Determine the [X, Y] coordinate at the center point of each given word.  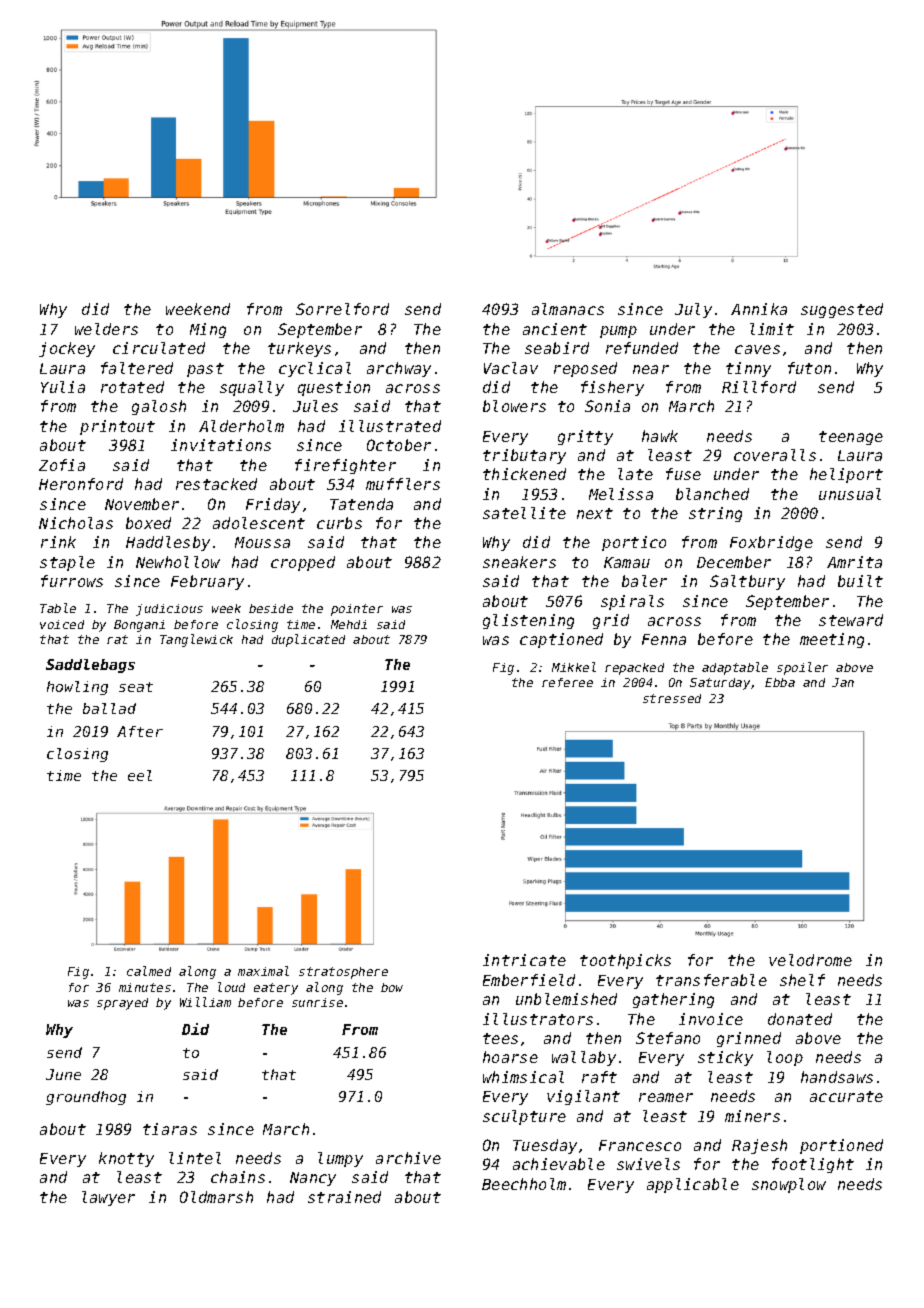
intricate [524, 960]
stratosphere [343, 973]
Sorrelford [342, 309]
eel [140, 775]
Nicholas [76, 523]
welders [106, 329]
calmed [149, 971]
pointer [357, 610]
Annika [759, 309]
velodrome [810, 960]
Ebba [780, 682]
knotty [126, 1159]
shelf [802, 980]
